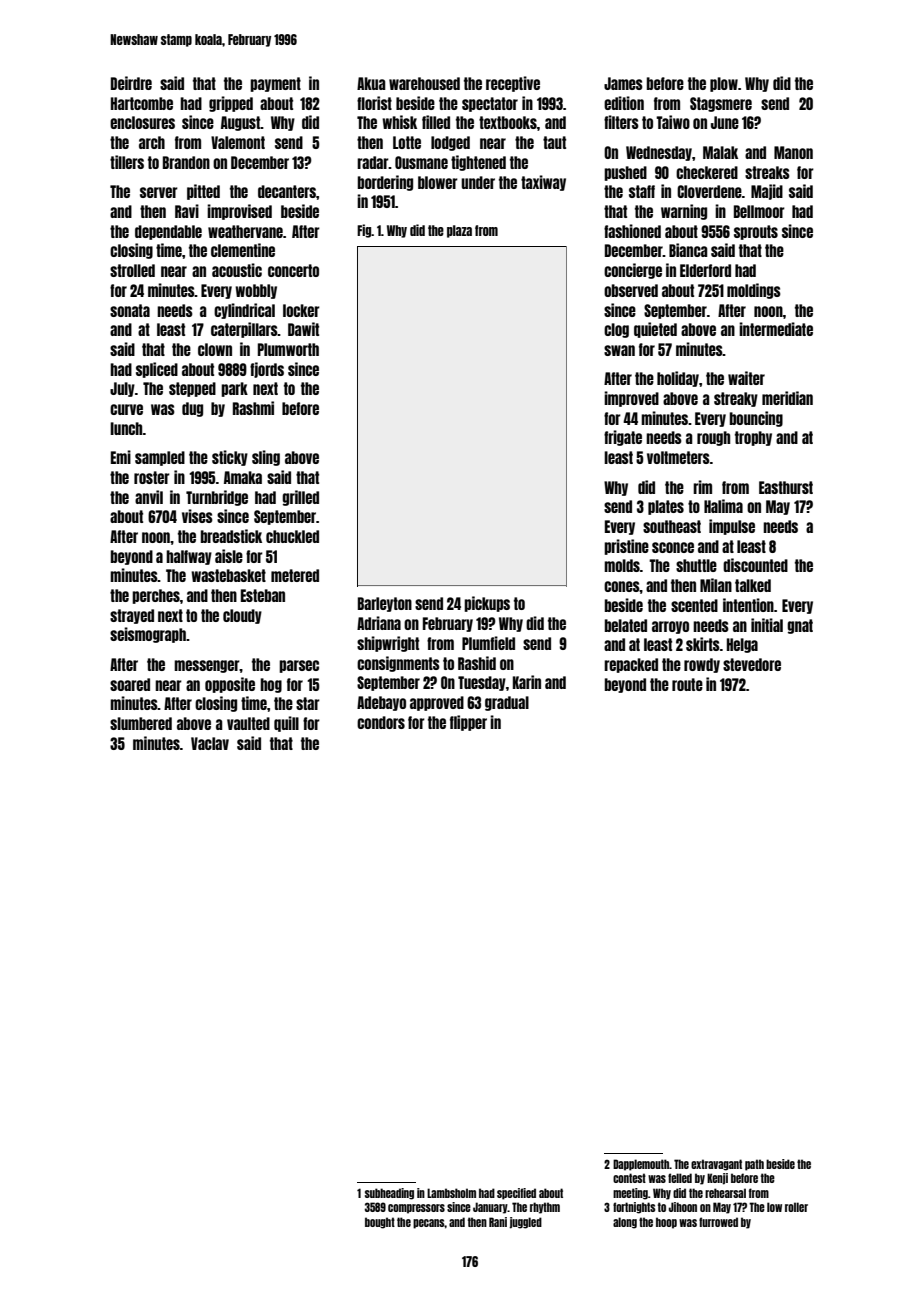  What do you see at coordinates (130, 310) in the page?
I see `sonata` at bounding box center [130, 310].
